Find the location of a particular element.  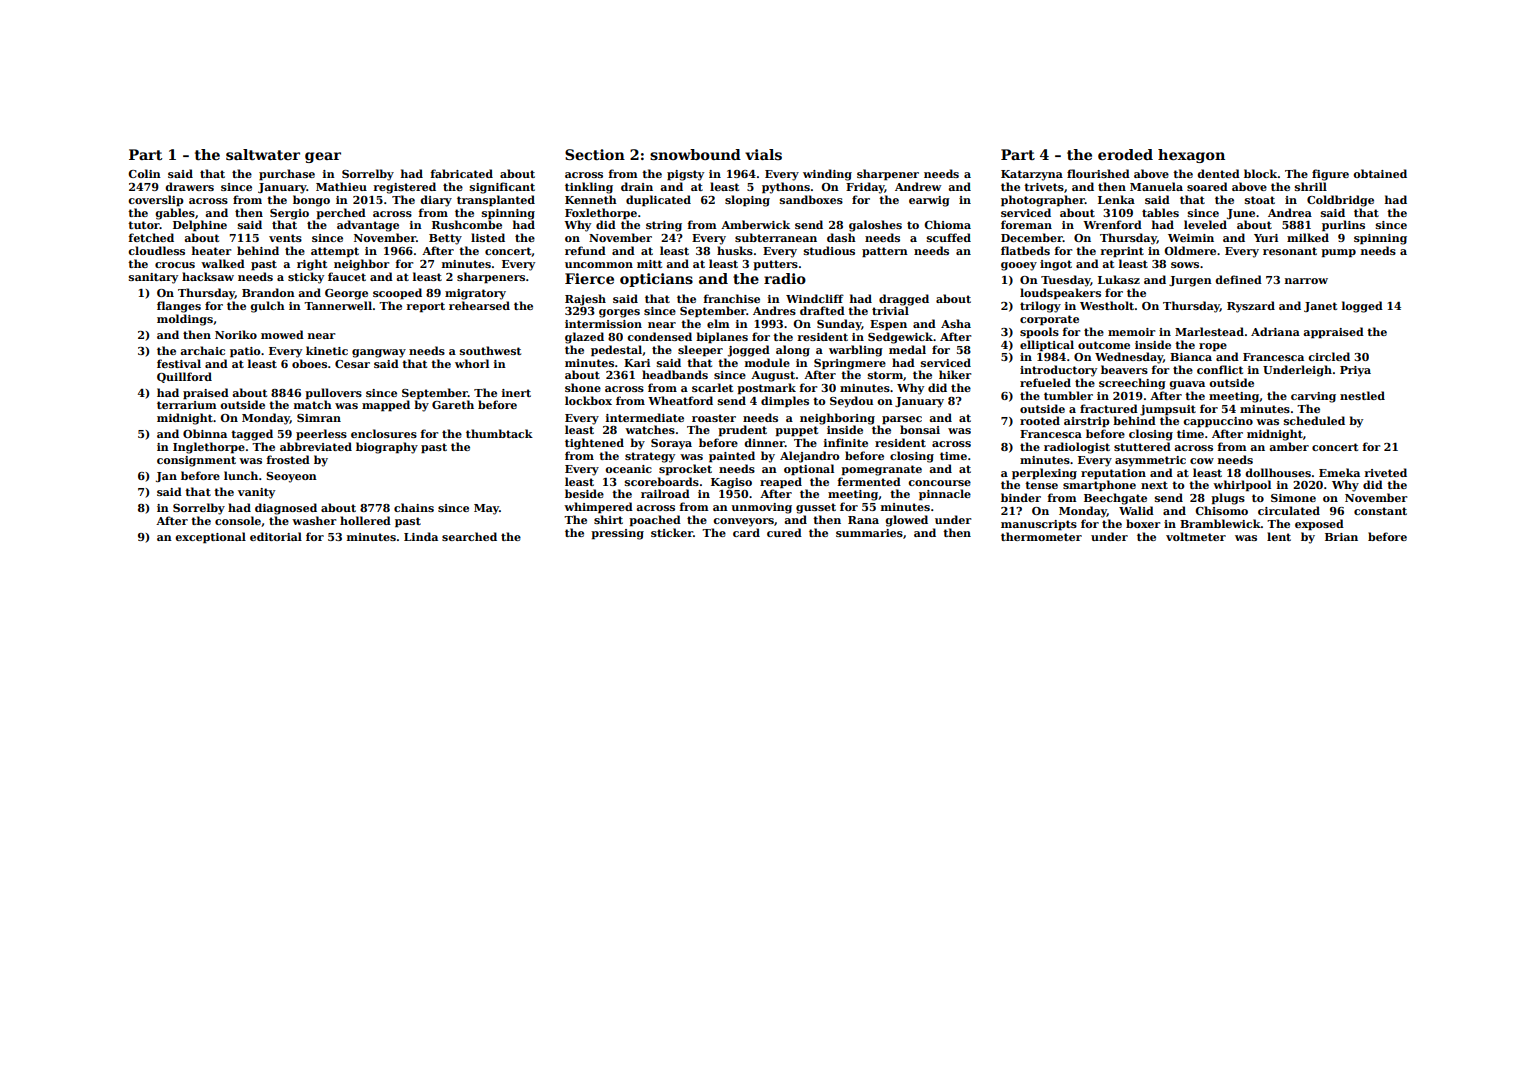

studious is located at coordinates (829, 250).
